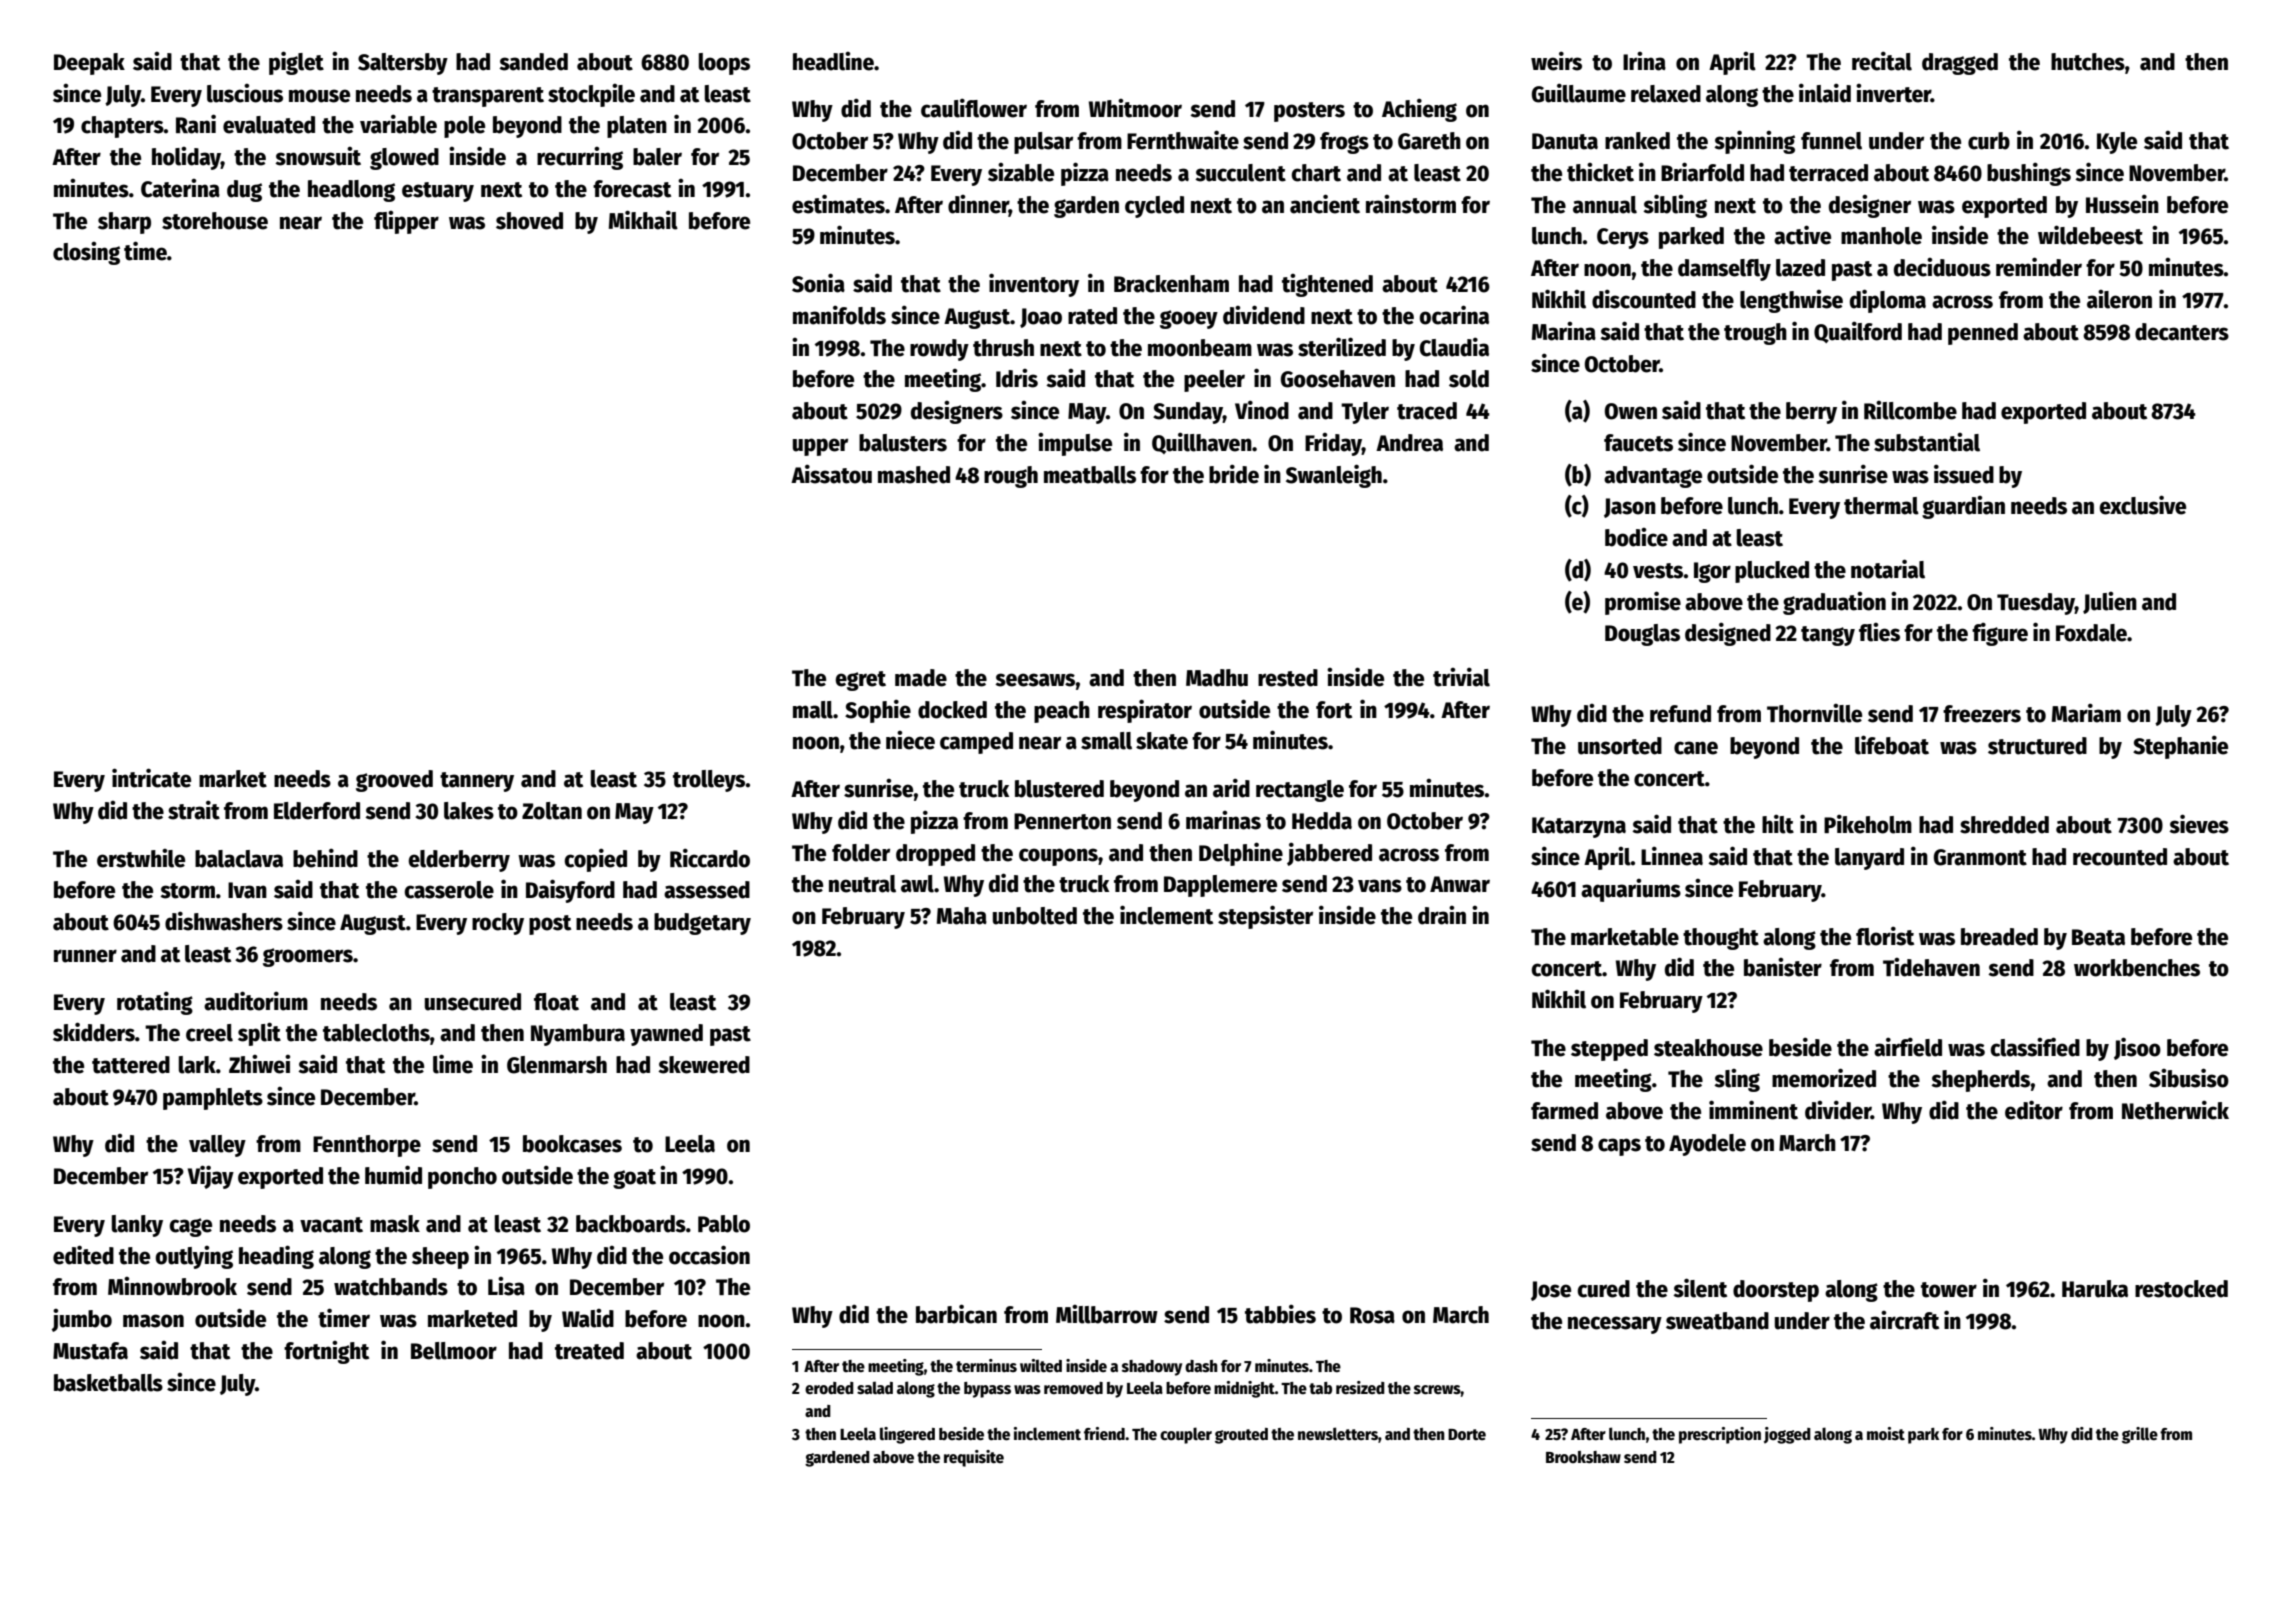 The image size is (2282, 1614). What do you see at coordinates (224, 921) in the image?
I see `dishwashers` at bounding box center [224, 921].
